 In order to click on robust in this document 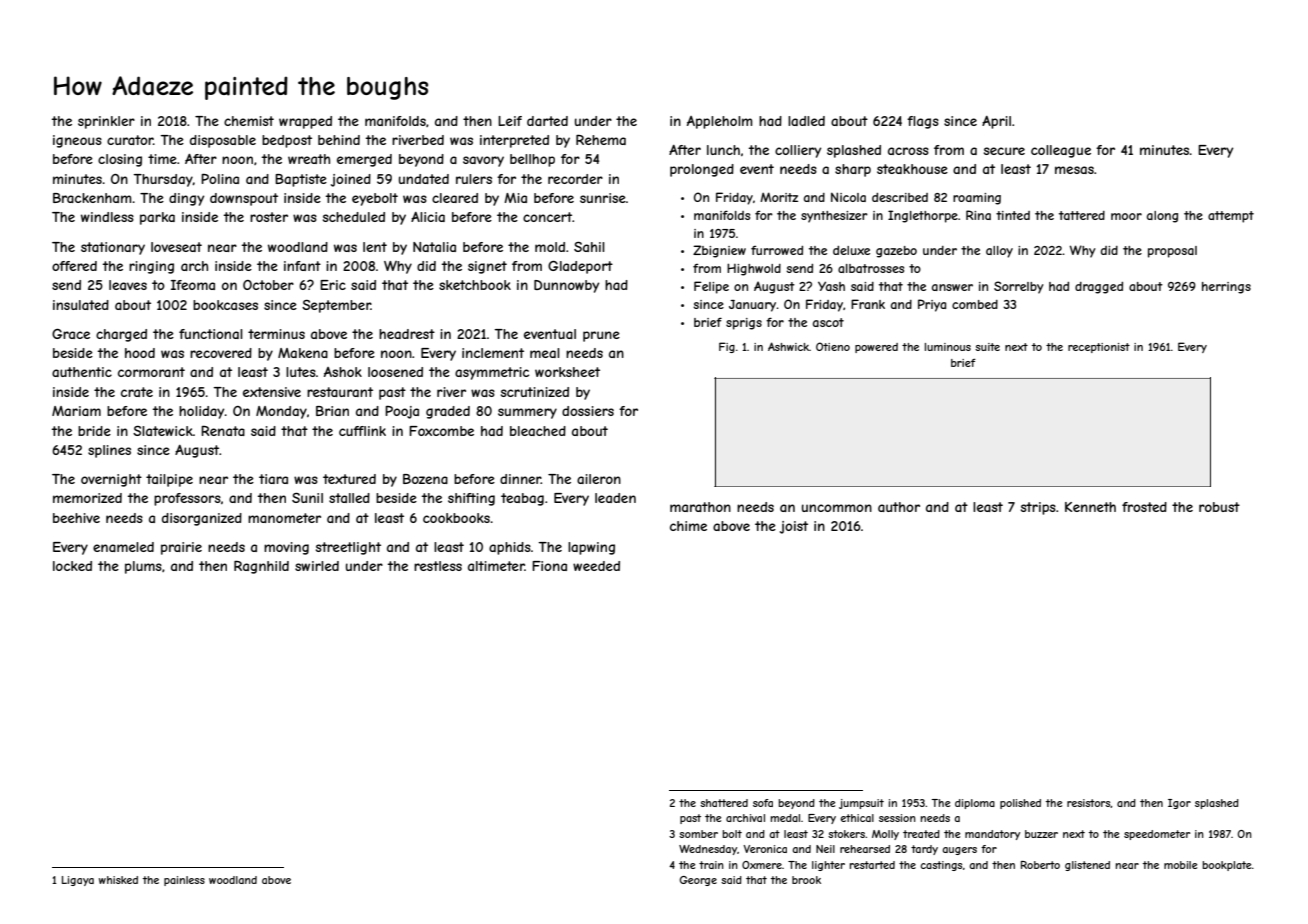, I will do `click(1219, 507)`.
